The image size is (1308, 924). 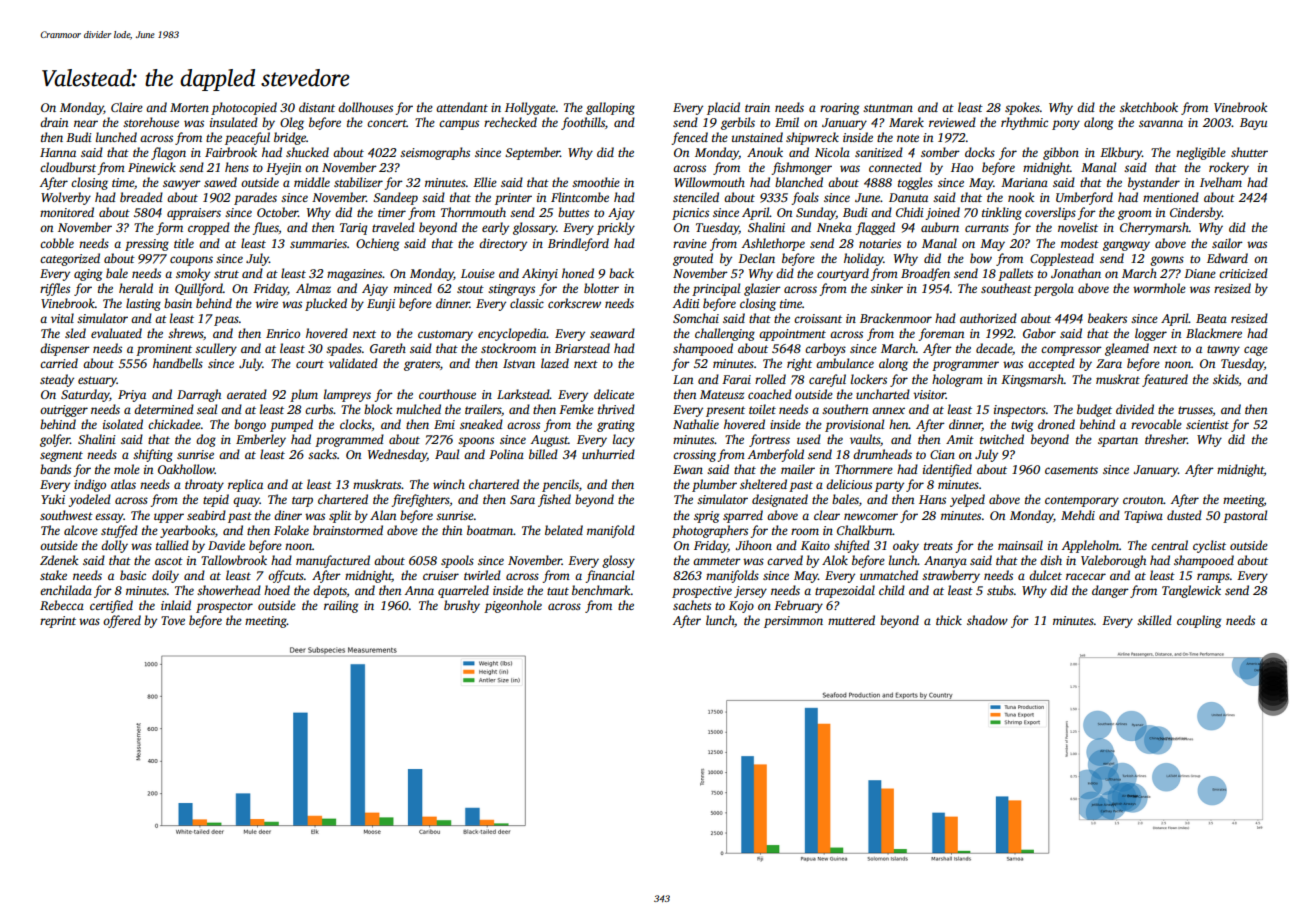 What do you see at coordinates (1050, 213) in the page?
I see `coverslips` at bounding box center [1050, 213].
